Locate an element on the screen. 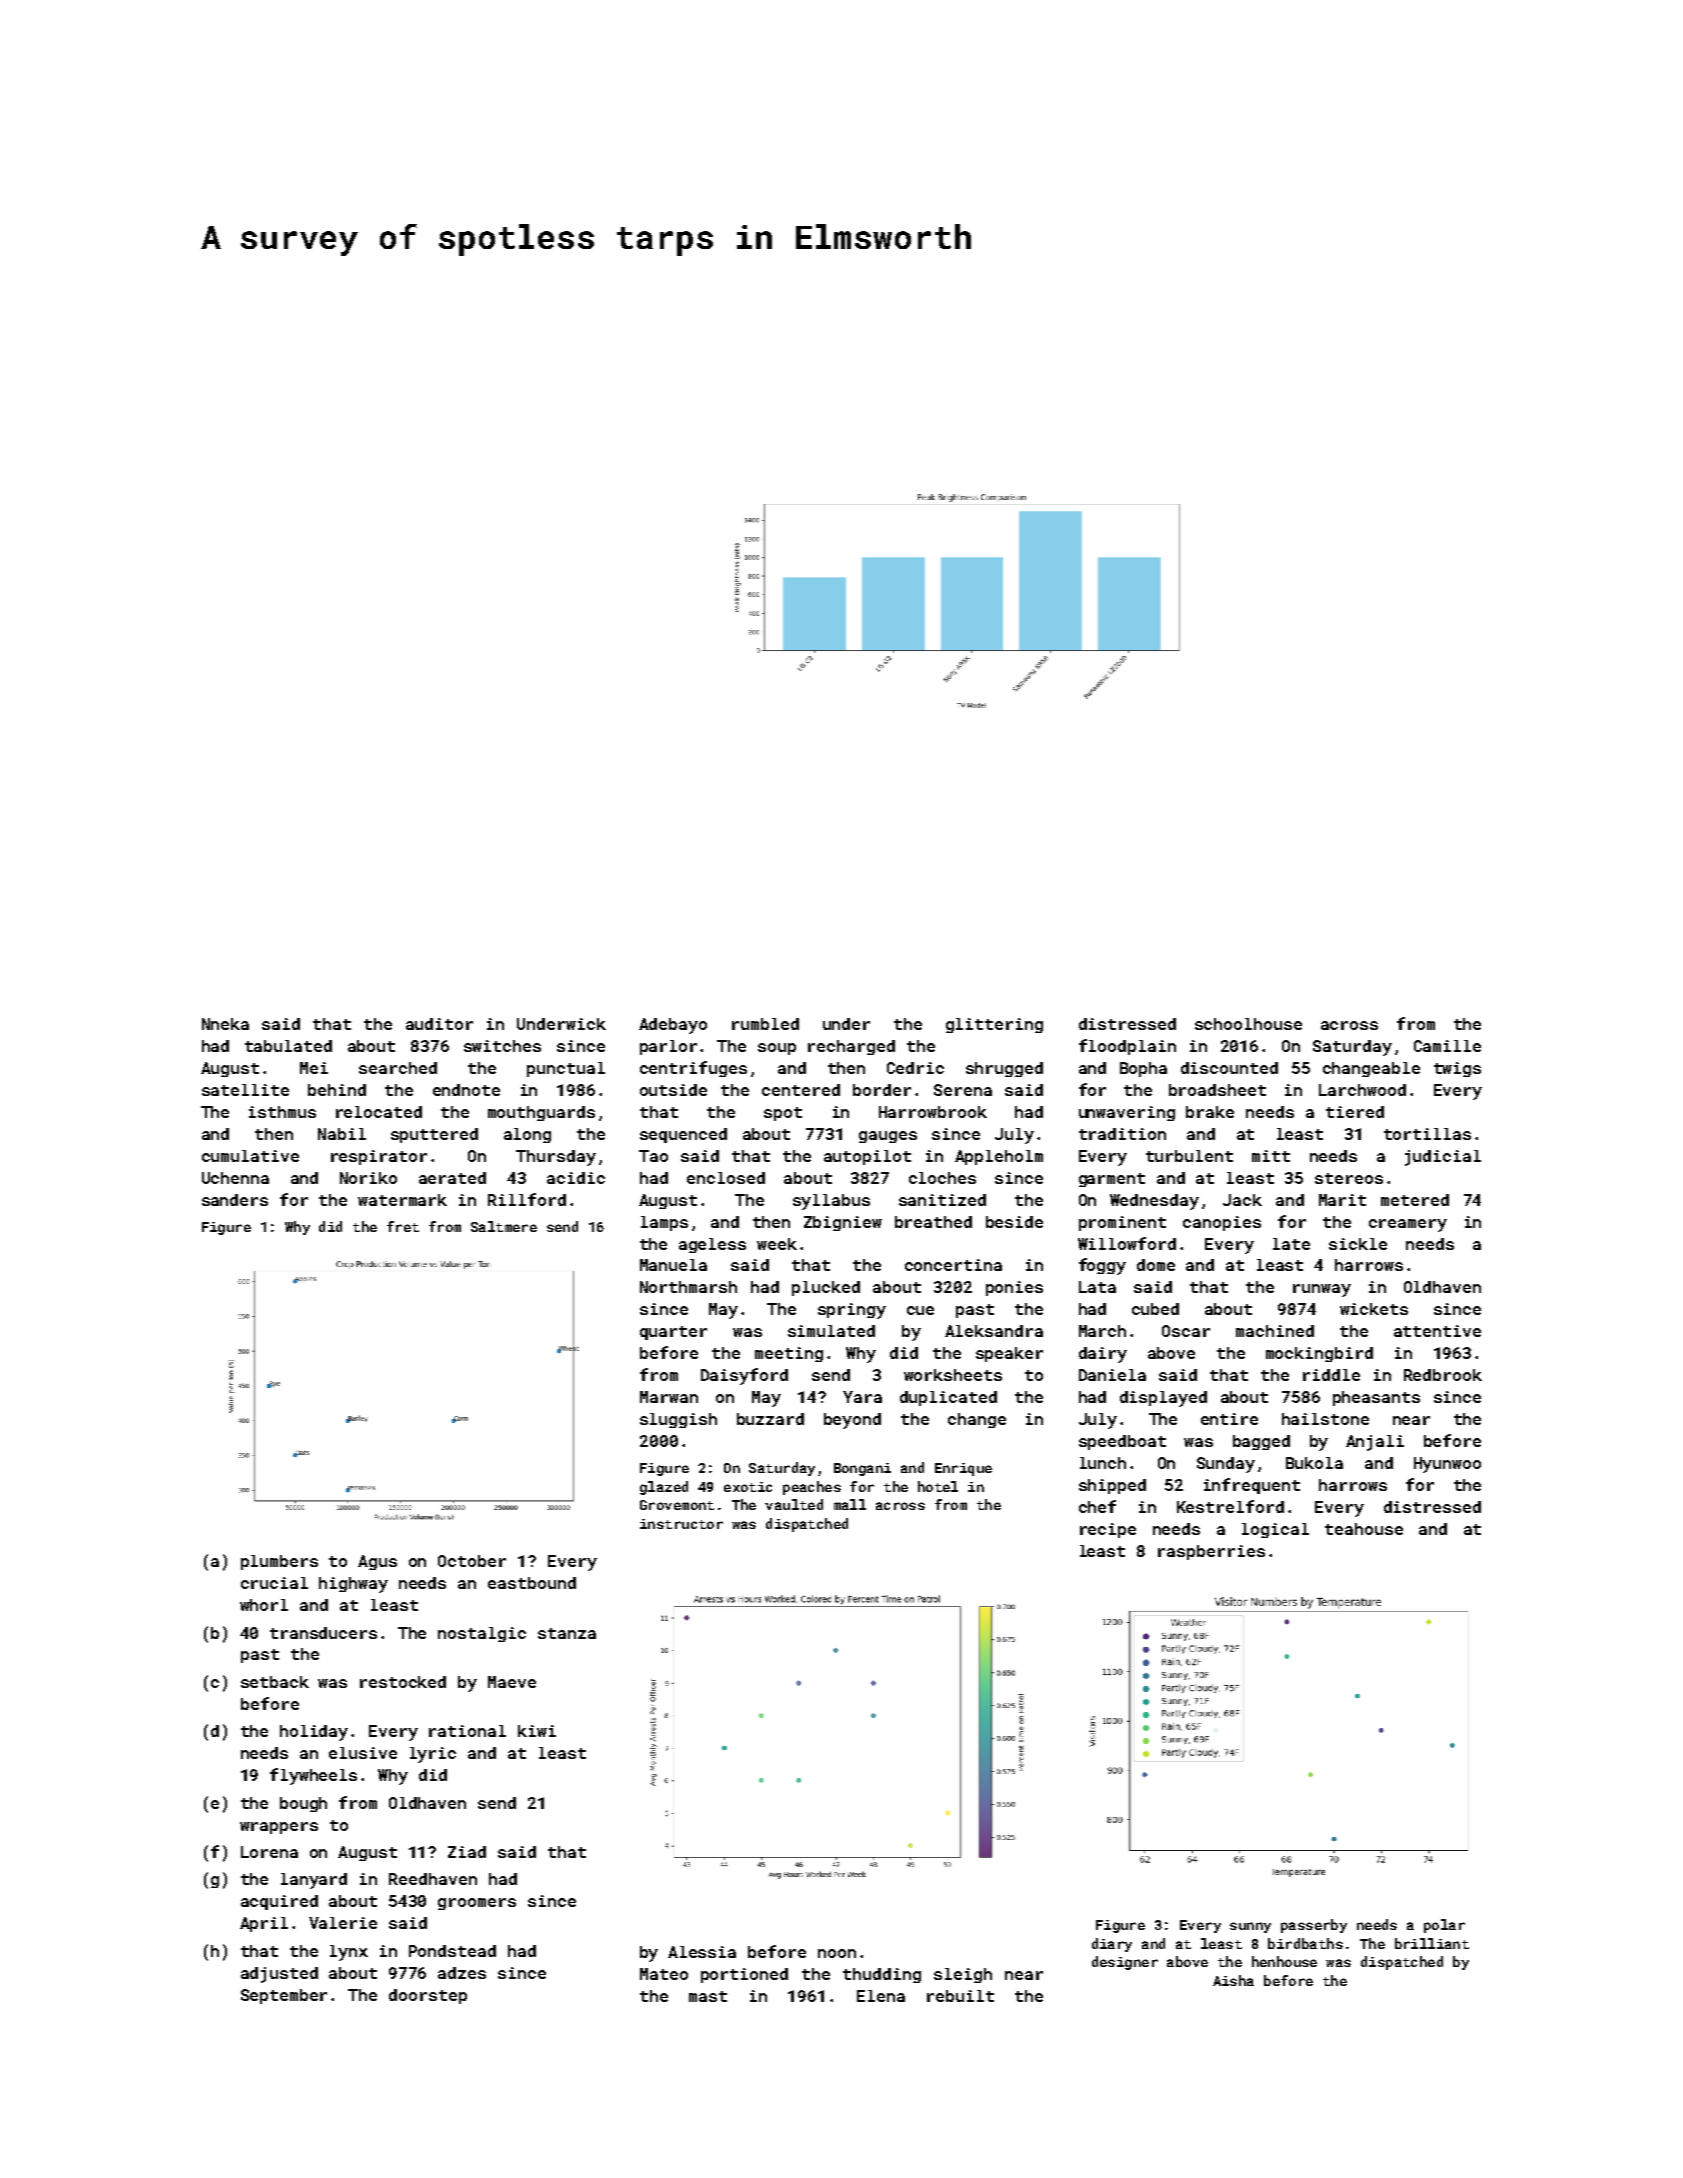  Valerie is located at coordinates (343, 1923).
